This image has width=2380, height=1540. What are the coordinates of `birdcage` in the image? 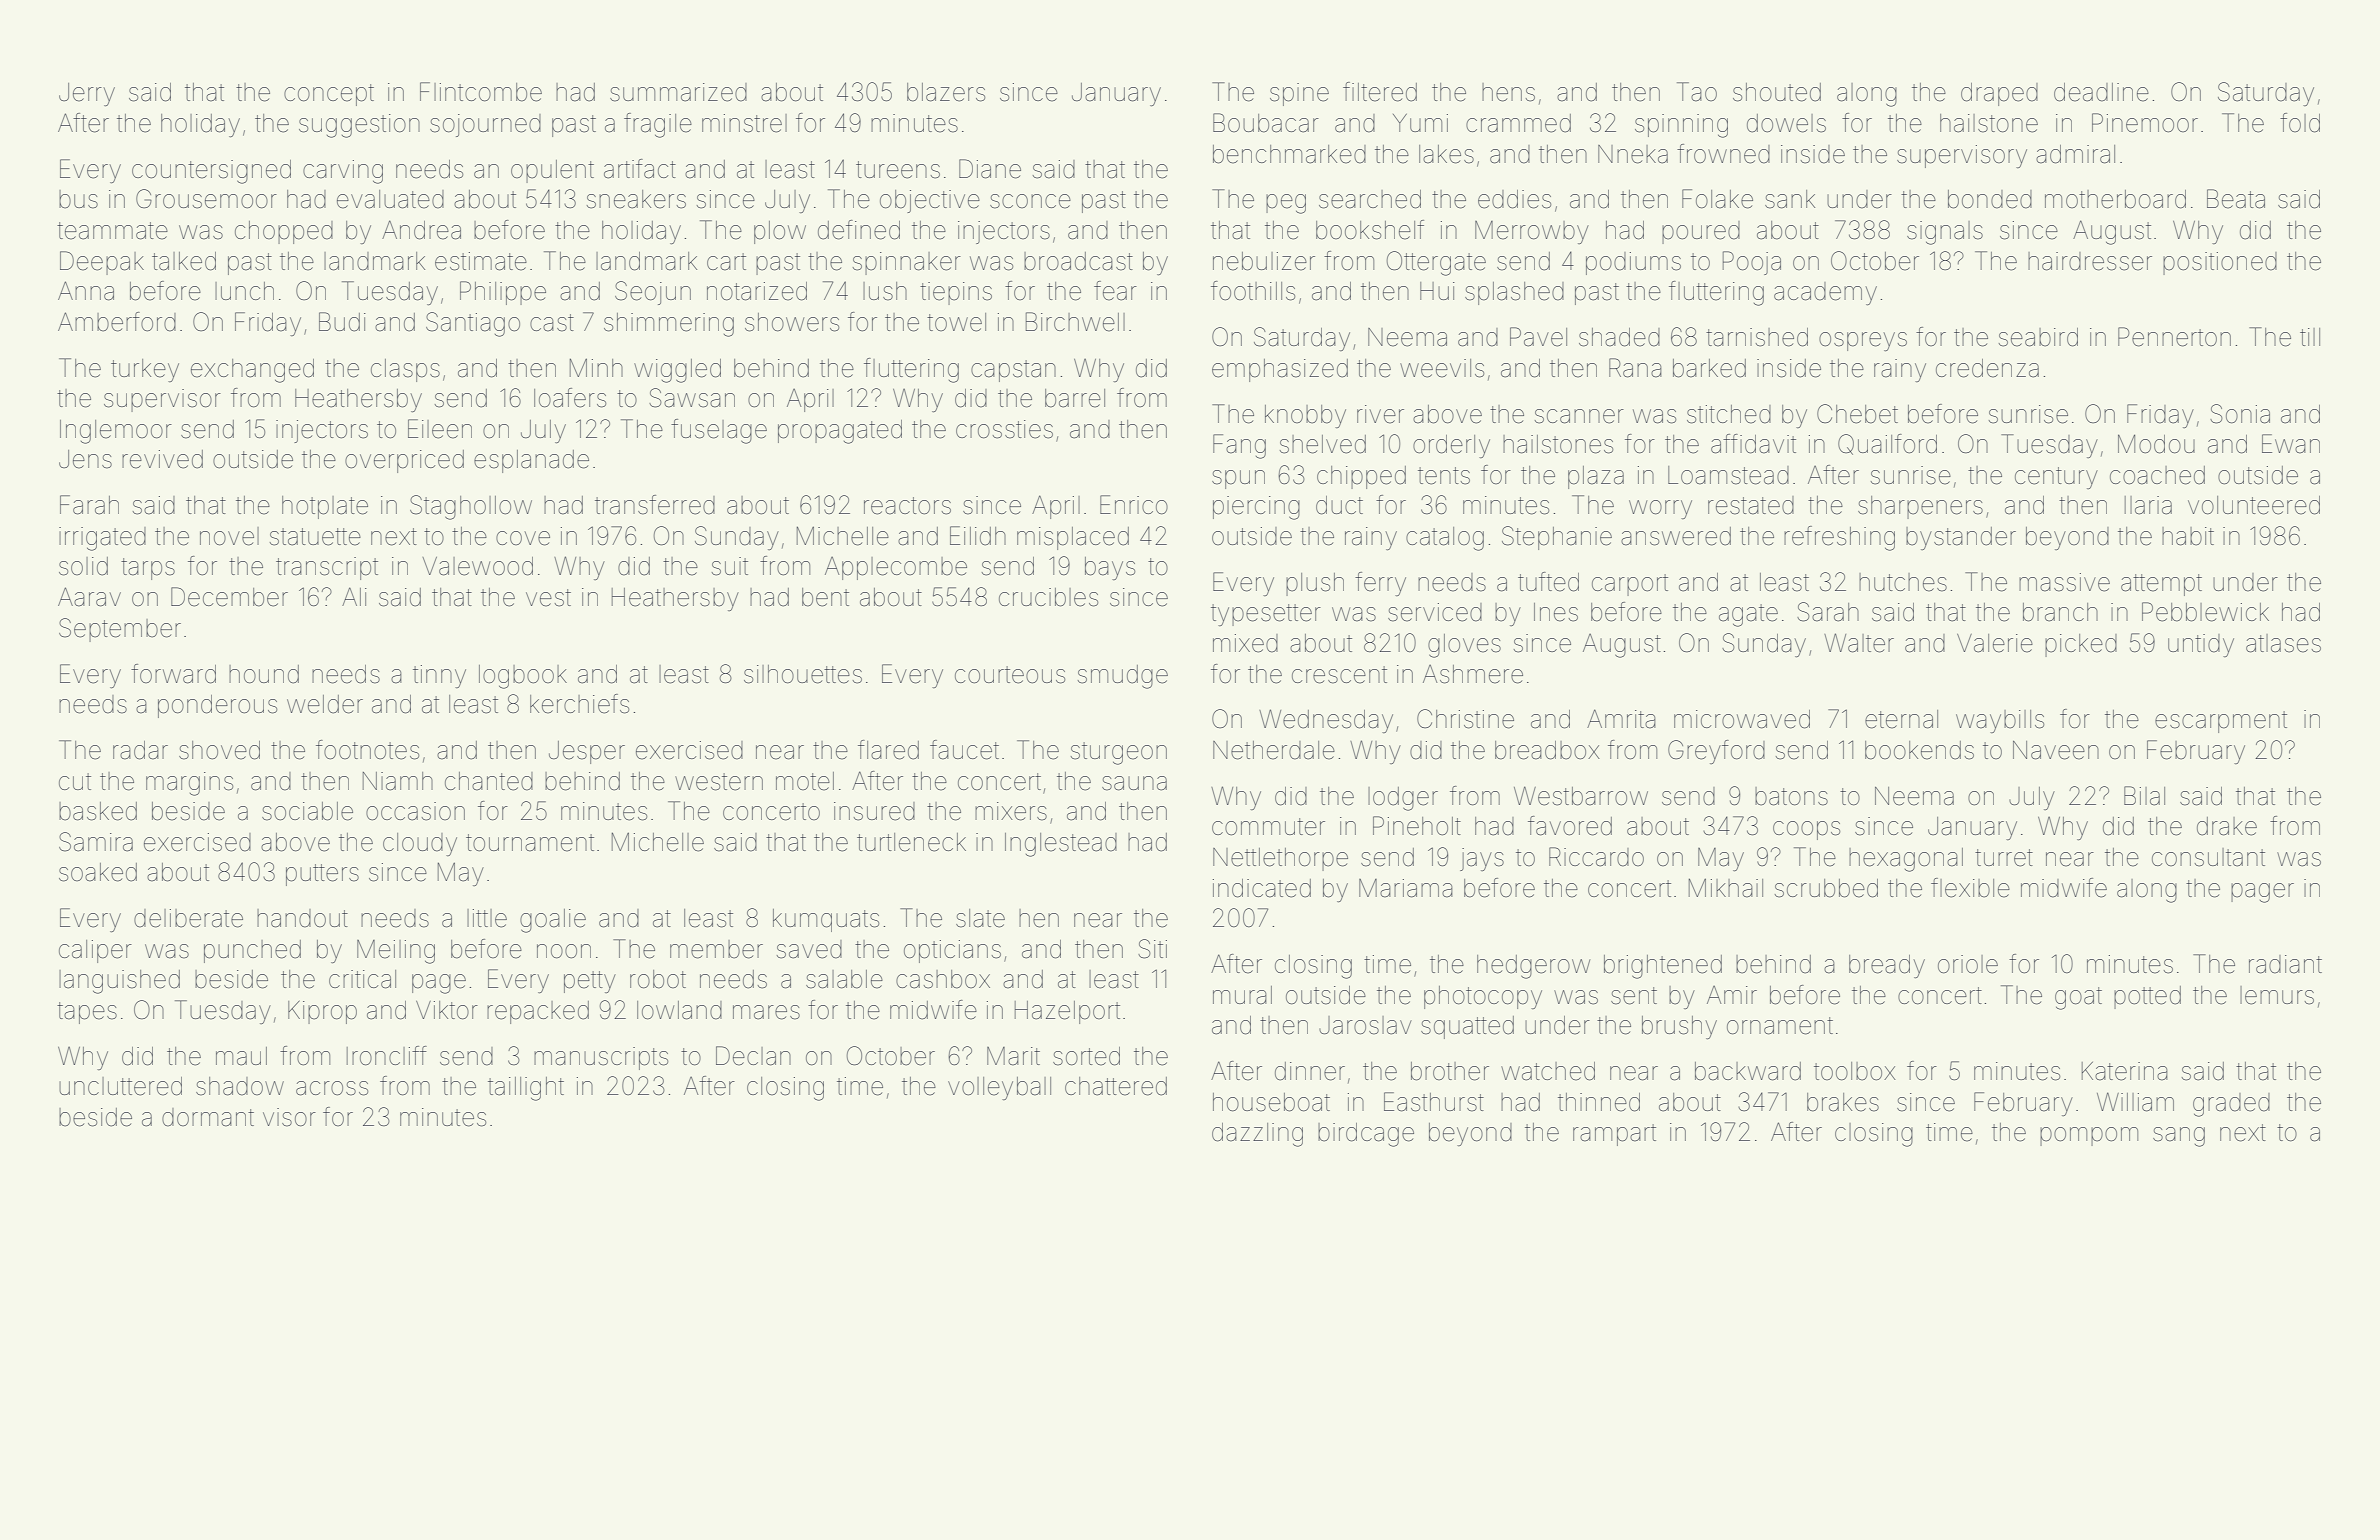 It's located at (1366, 1135).
